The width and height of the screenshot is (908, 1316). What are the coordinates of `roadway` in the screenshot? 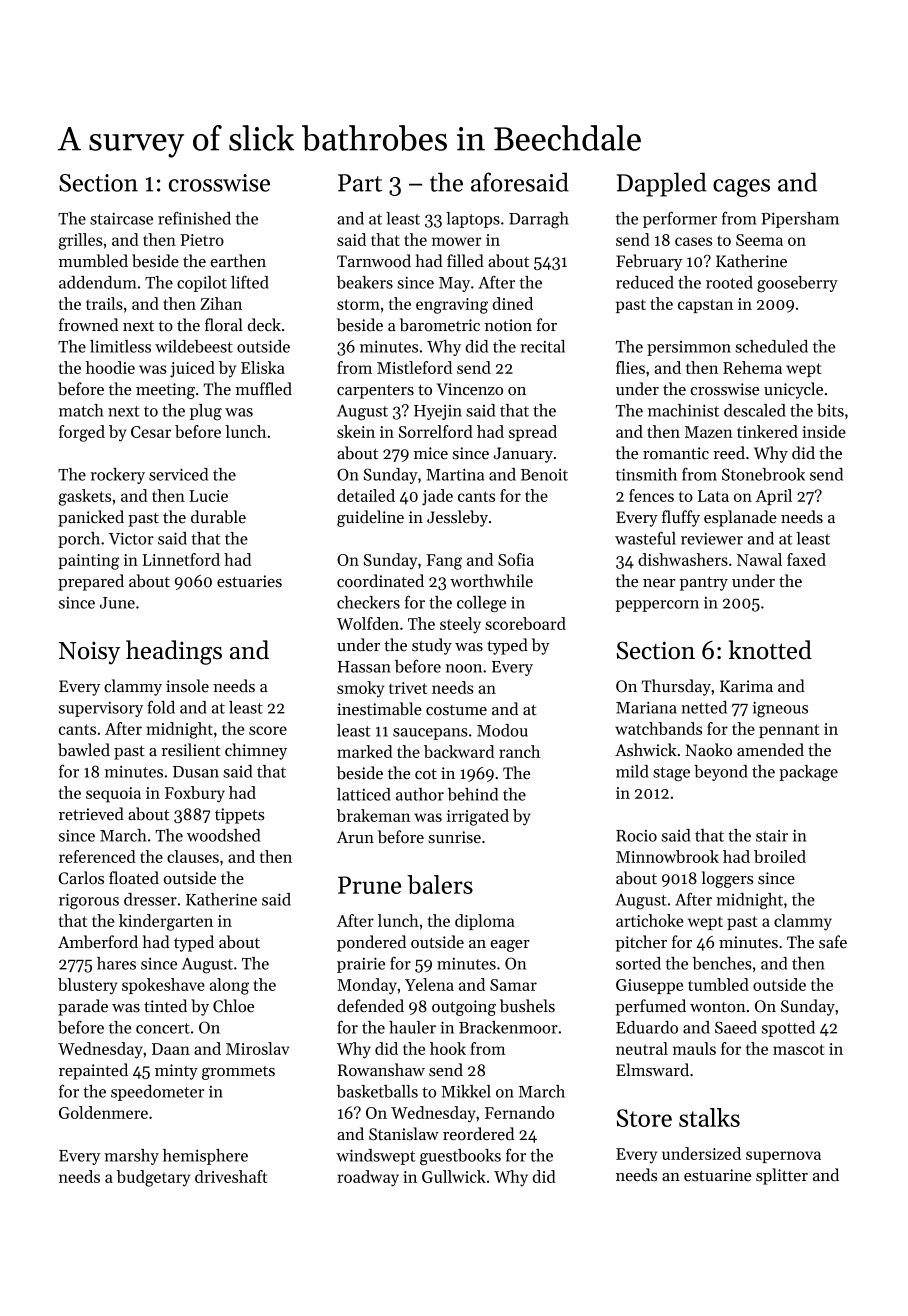 It's located at (368, 1178).
